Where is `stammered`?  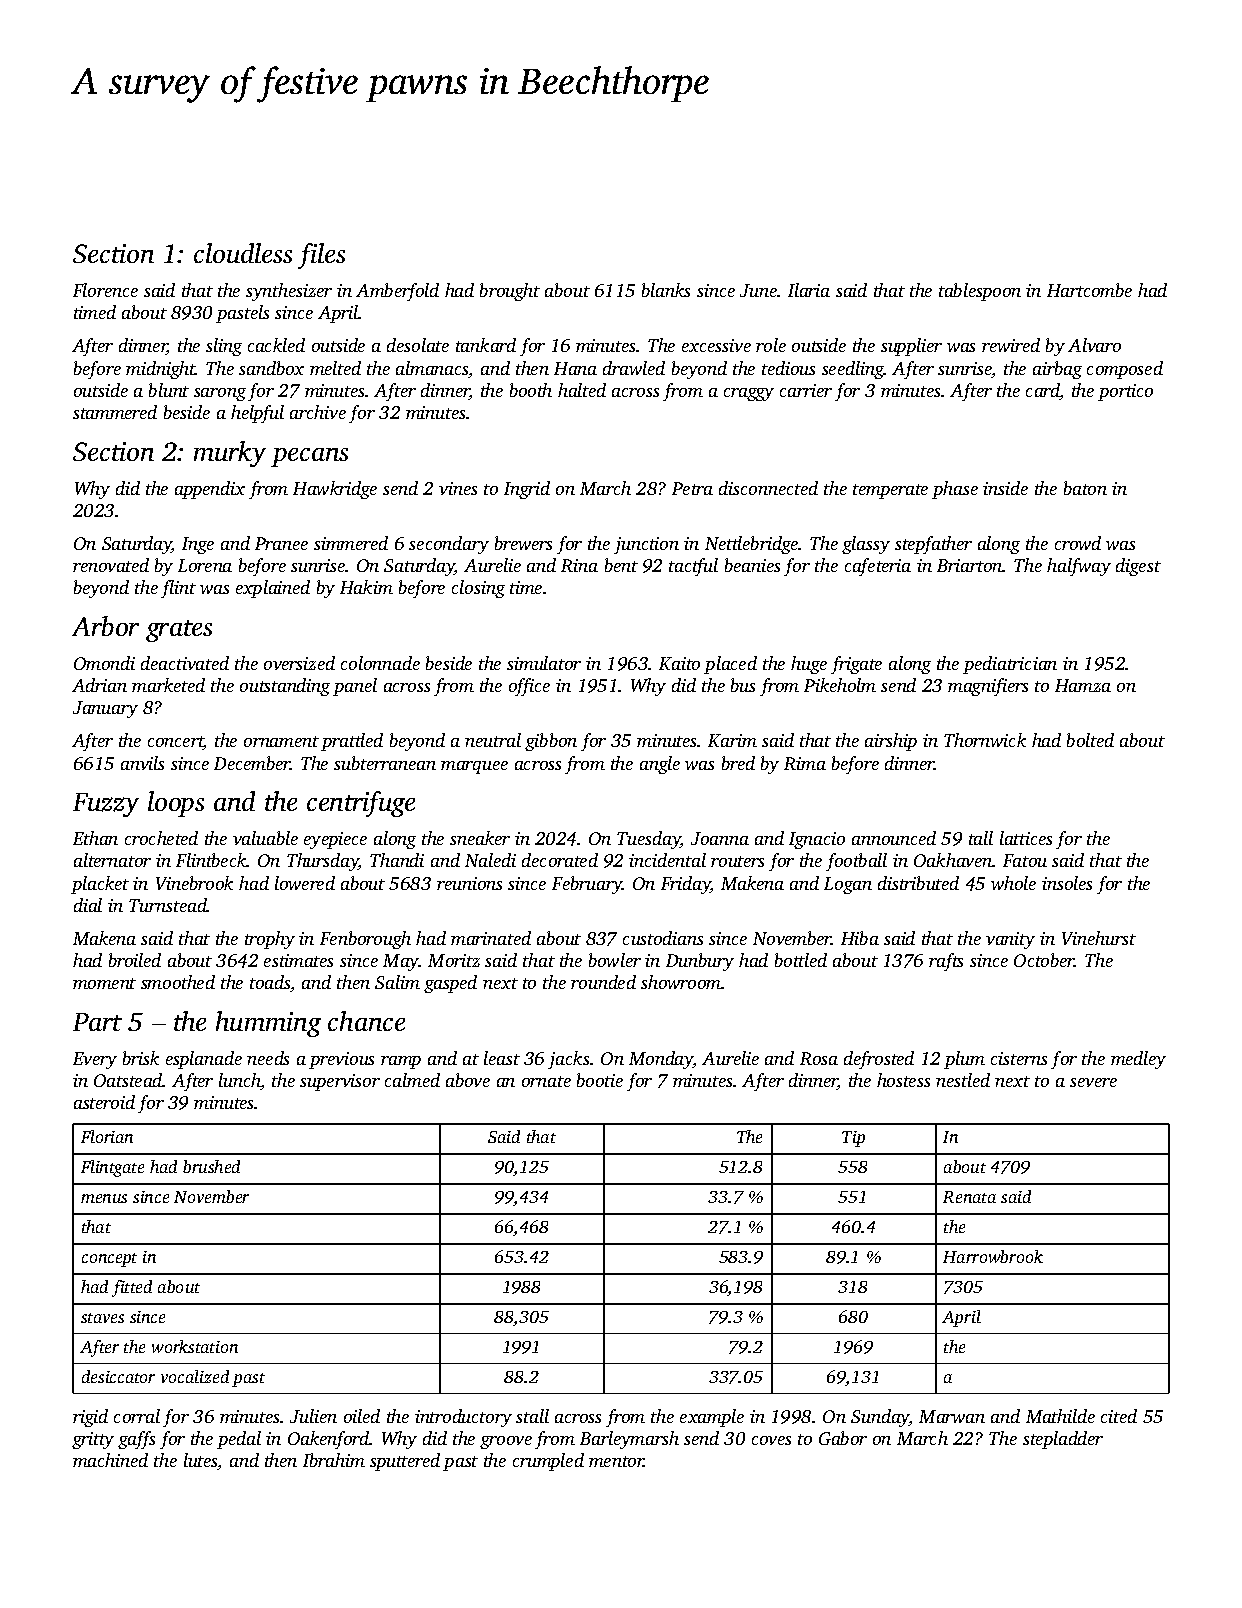 stammered is located at coordinates (115, 412).
